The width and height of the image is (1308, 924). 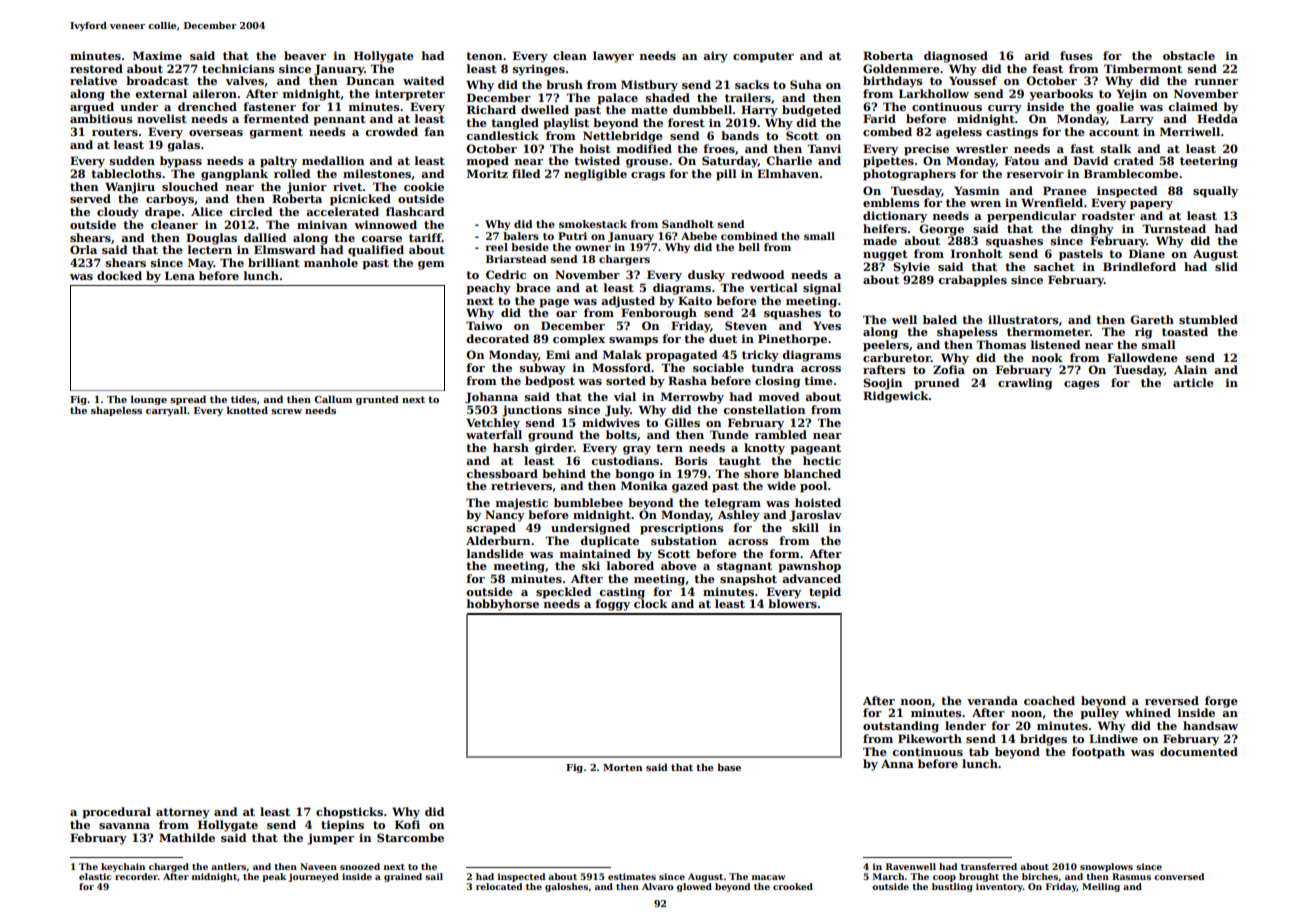 What do you see at coordinates (973, 80) in the image?
I see `Youssef` at bounding box center [973, 80].
